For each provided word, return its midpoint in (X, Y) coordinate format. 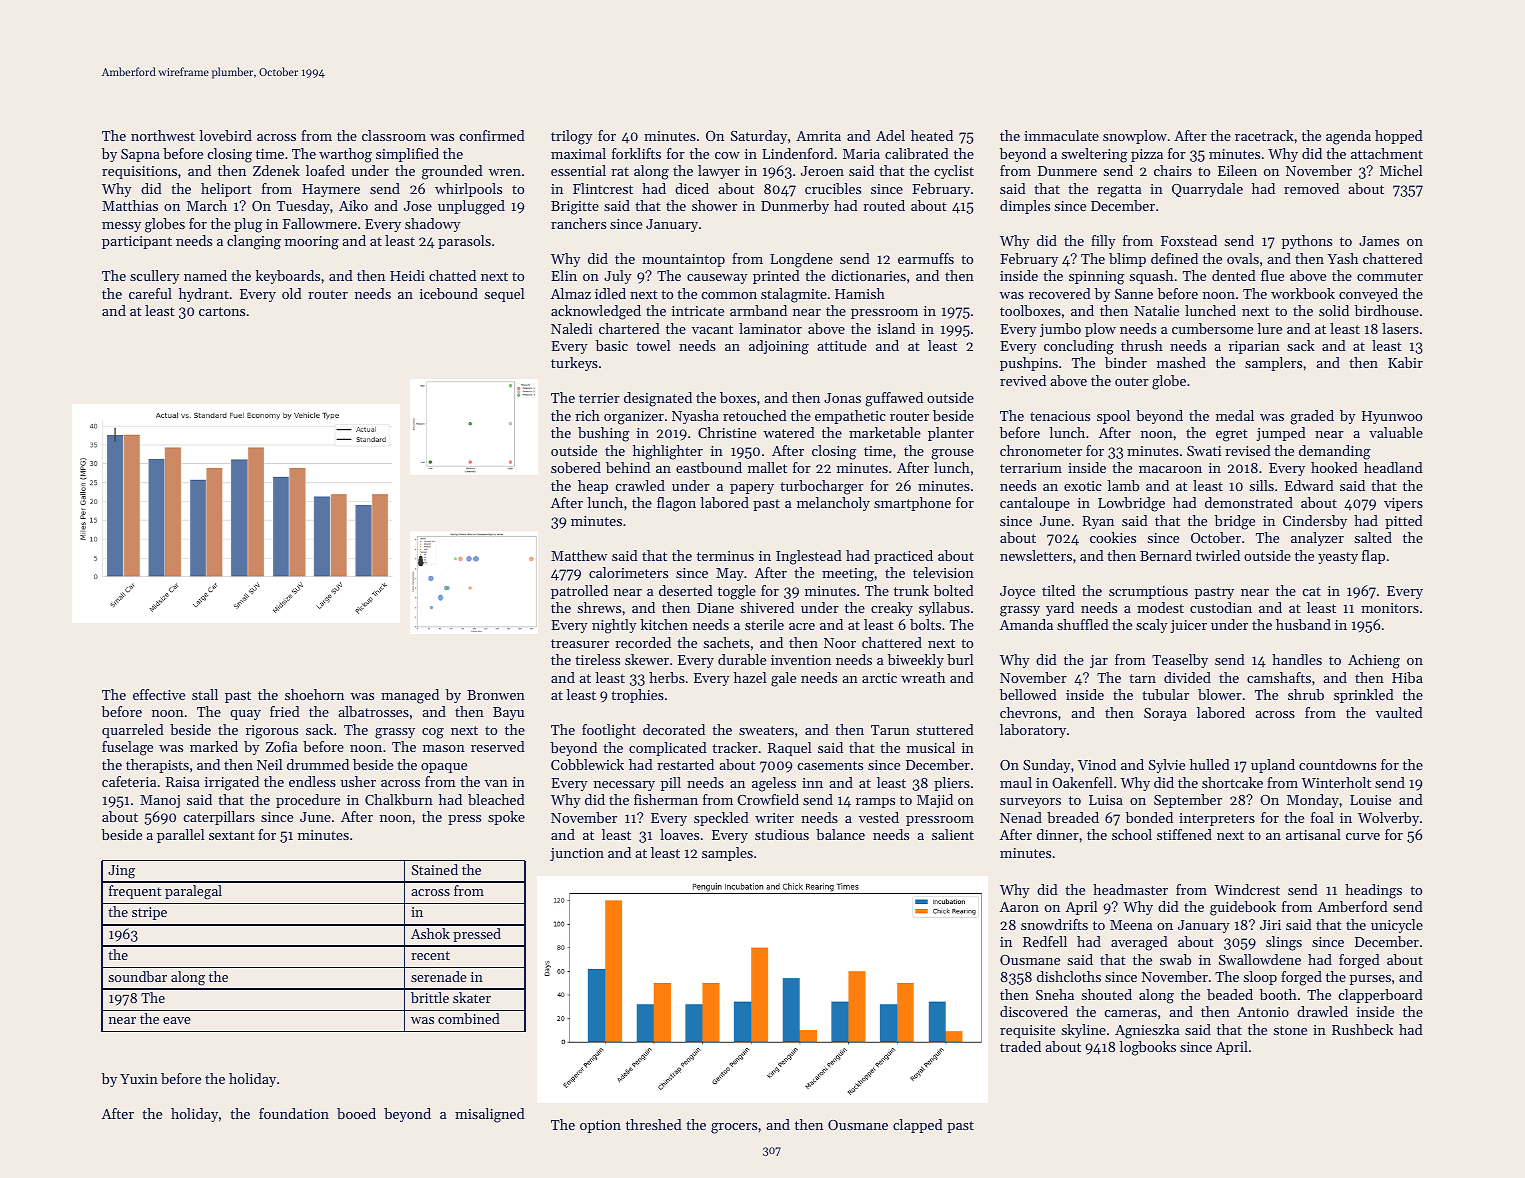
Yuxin (139, 1079)
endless (312, 781)
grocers (734, 1128)
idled (610, 293)
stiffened (1184, 834)
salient (953, 834)
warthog (345, 155)
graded (1312, 417)
